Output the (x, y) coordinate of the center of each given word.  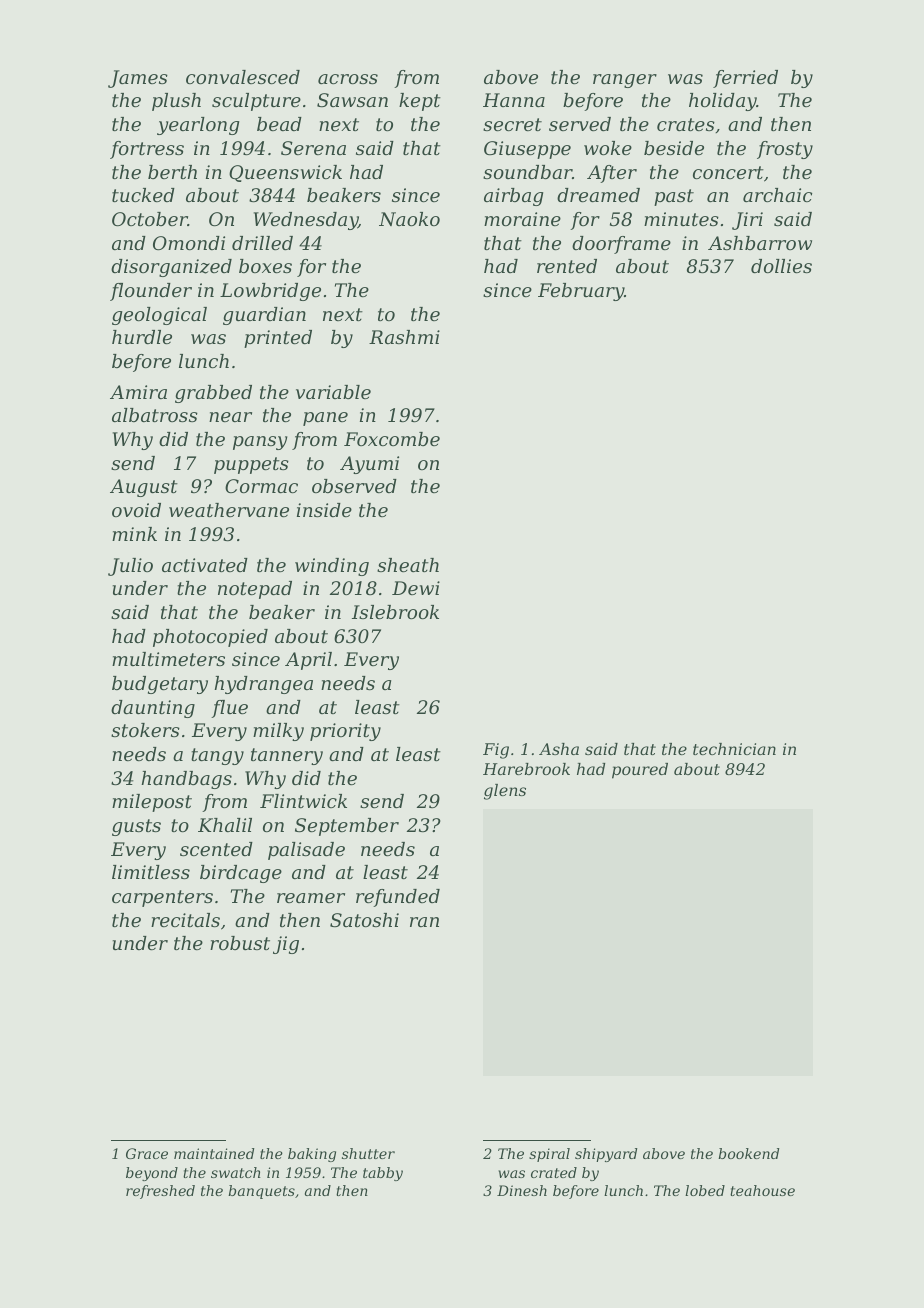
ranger (625, 81)
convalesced (243, 77)
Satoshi (364, 920)
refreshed (160, 1192)
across (348, 79)
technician (734, 749)
